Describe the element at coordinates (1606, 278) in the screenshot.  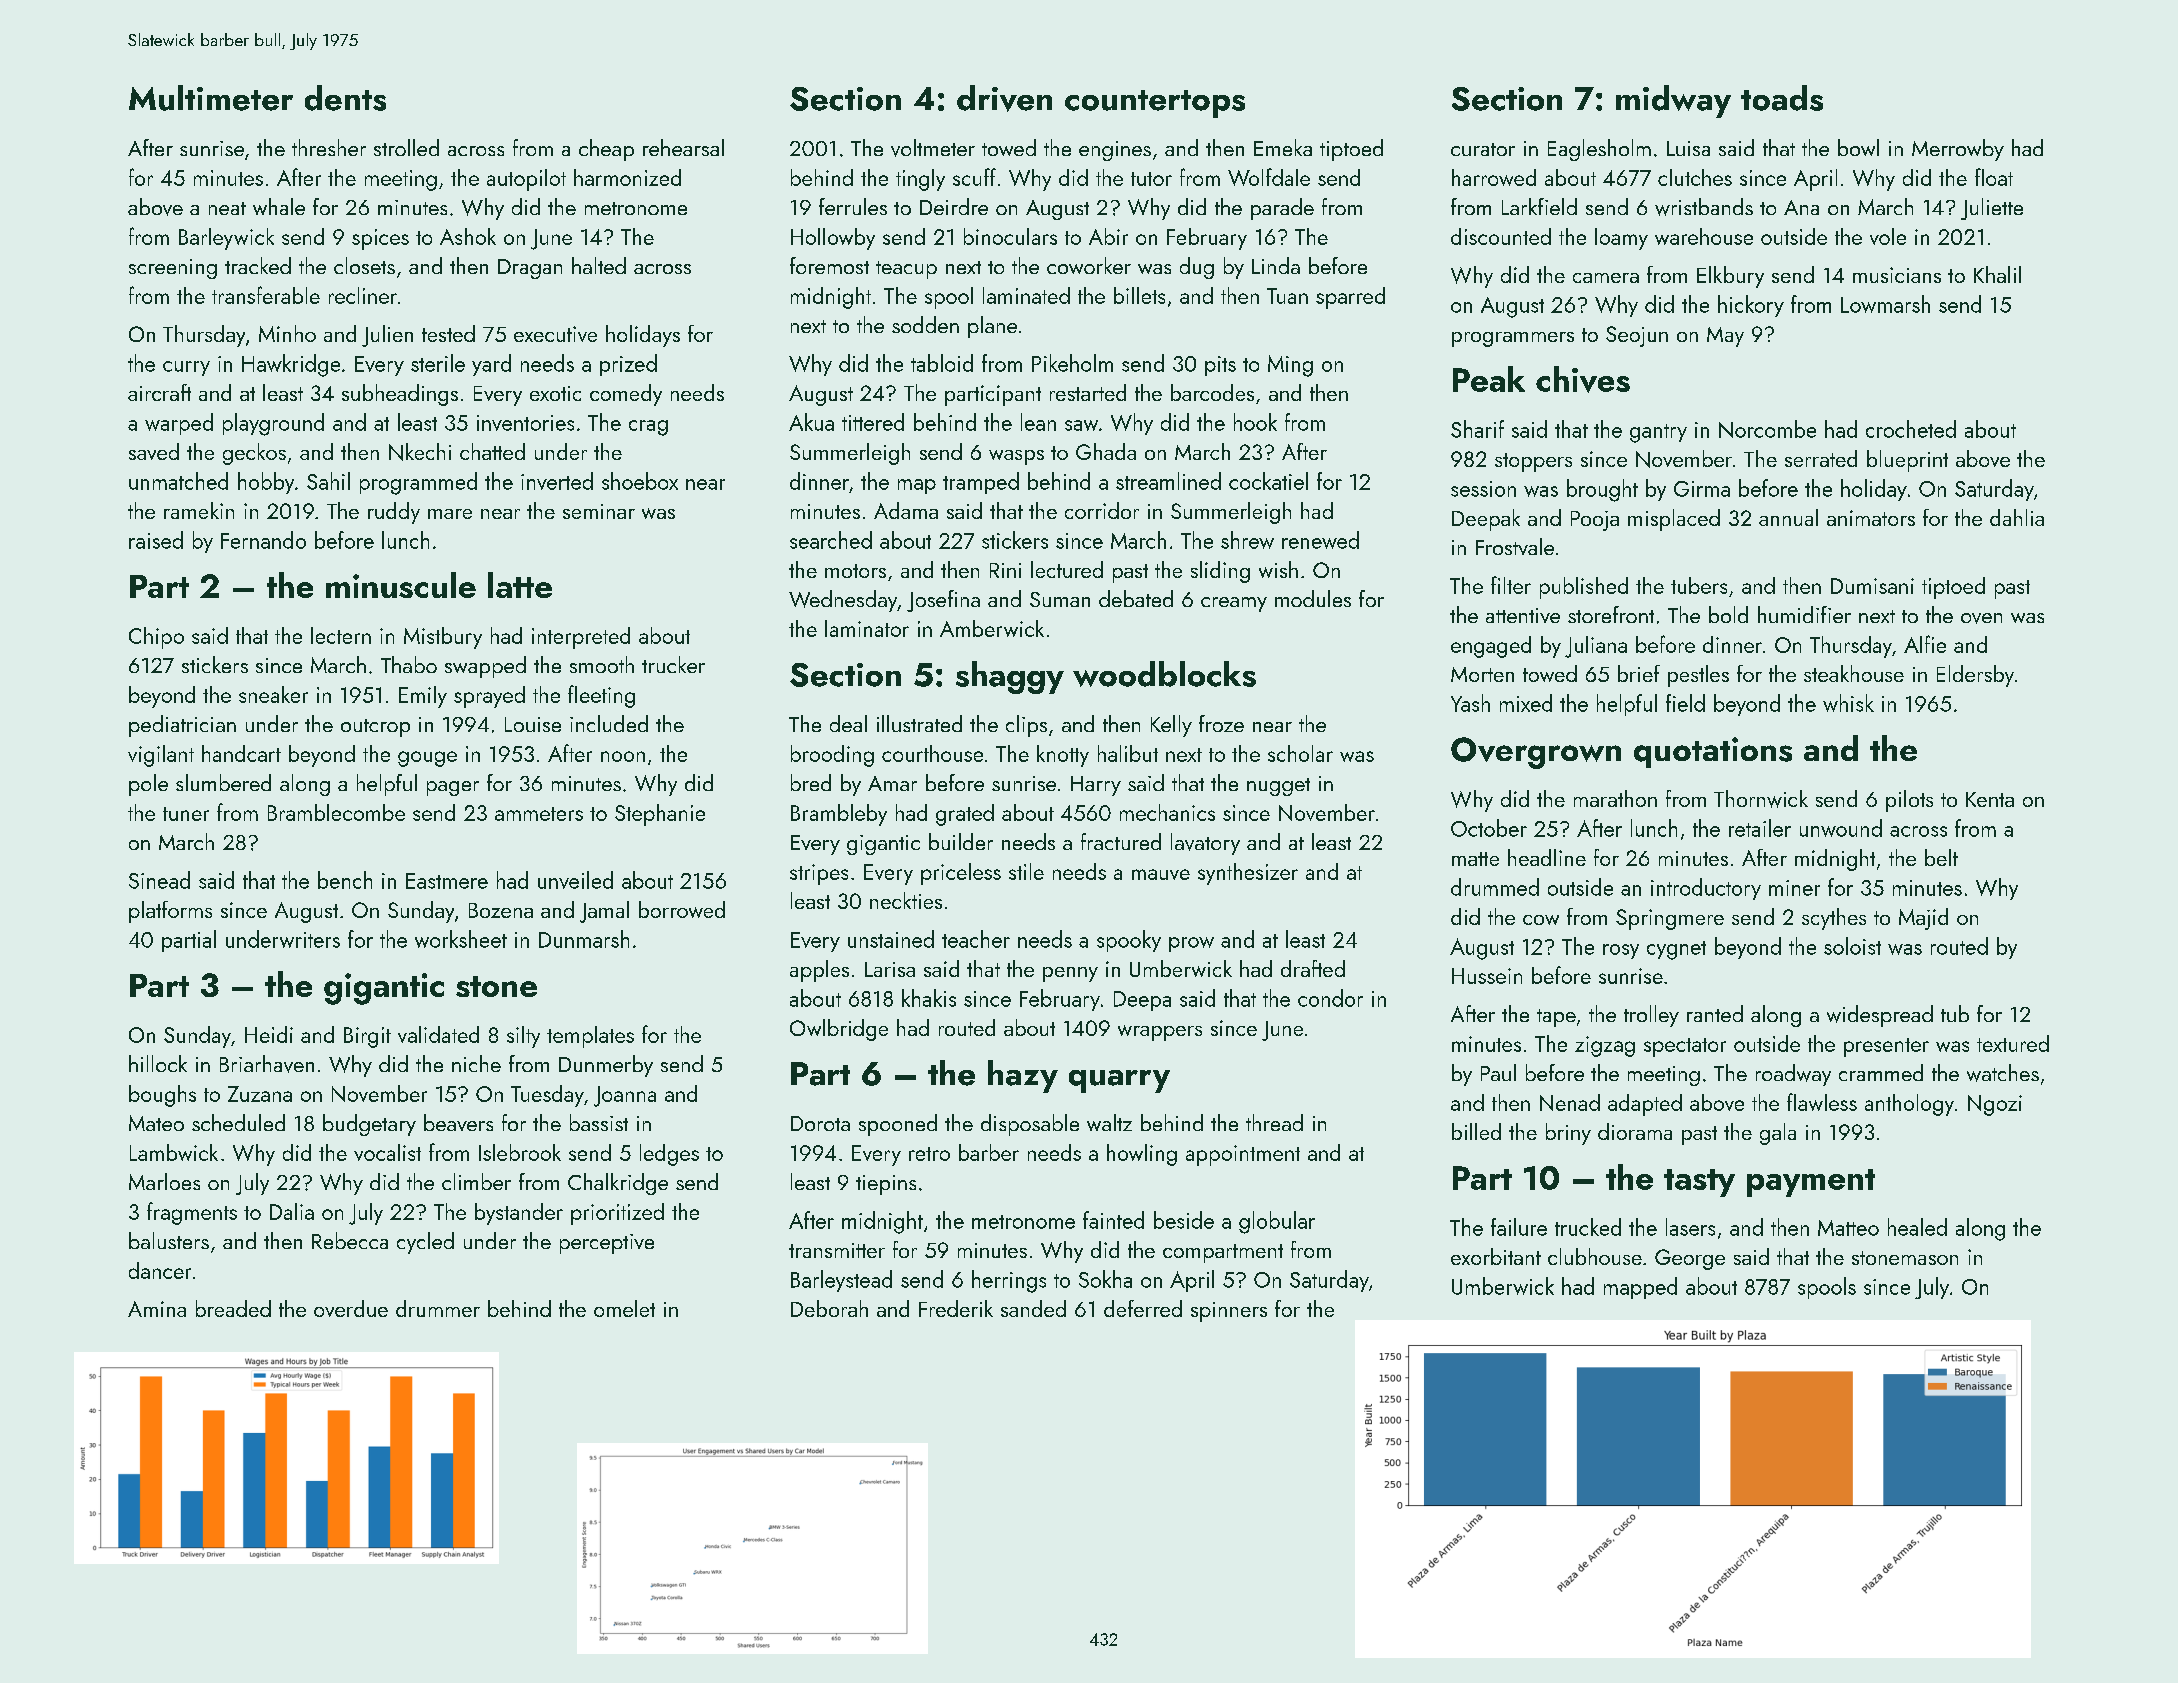
I see `camera` at that location.
